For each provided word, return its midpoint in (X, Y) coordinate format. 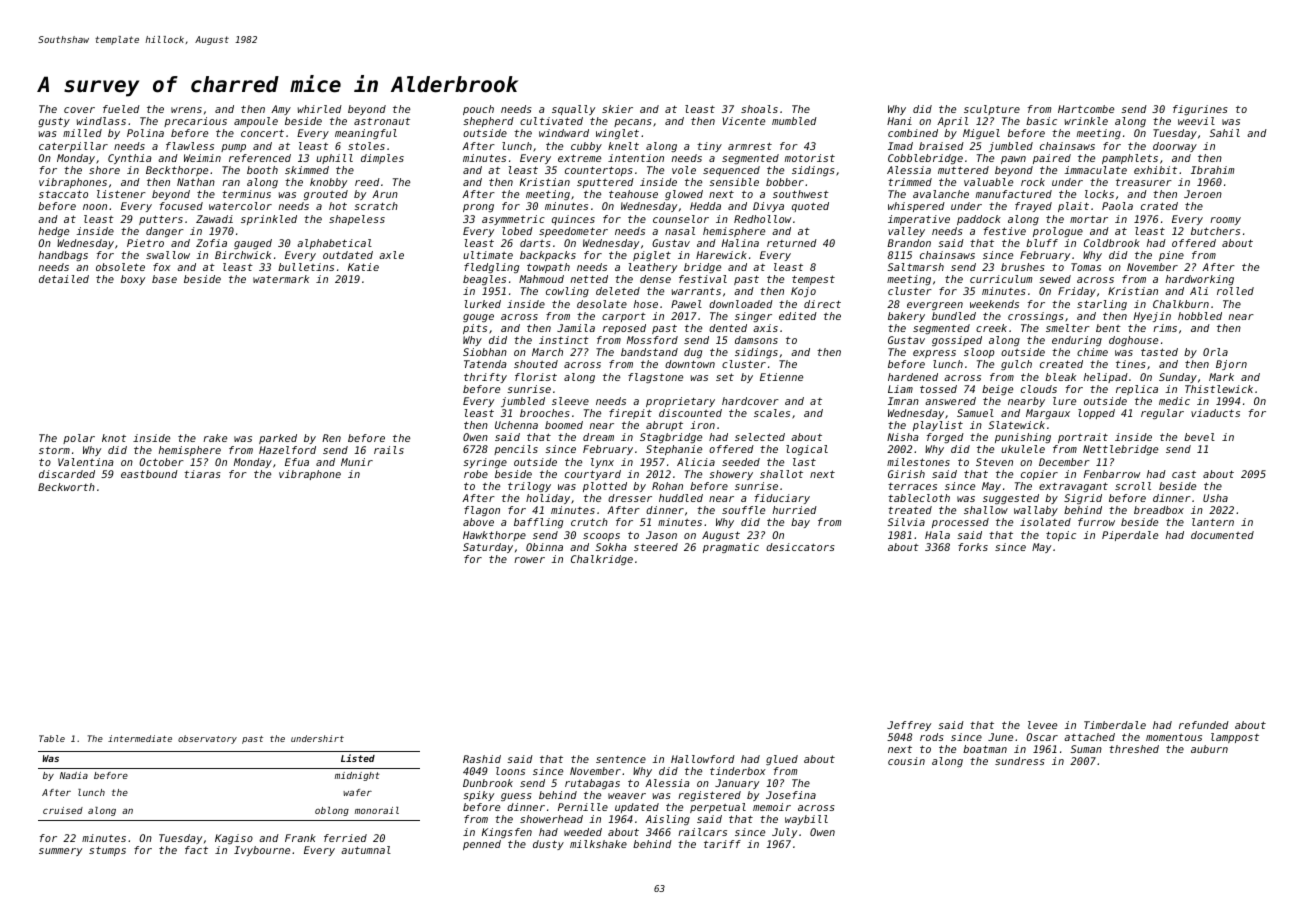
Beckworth (66, 487)
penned (482, 845)
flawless (190, 146)
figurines (1200, 110)
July (784, 833)
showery (731, 475)
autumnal (366, 850)
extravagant (1073, 487)
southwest (801, 194)
